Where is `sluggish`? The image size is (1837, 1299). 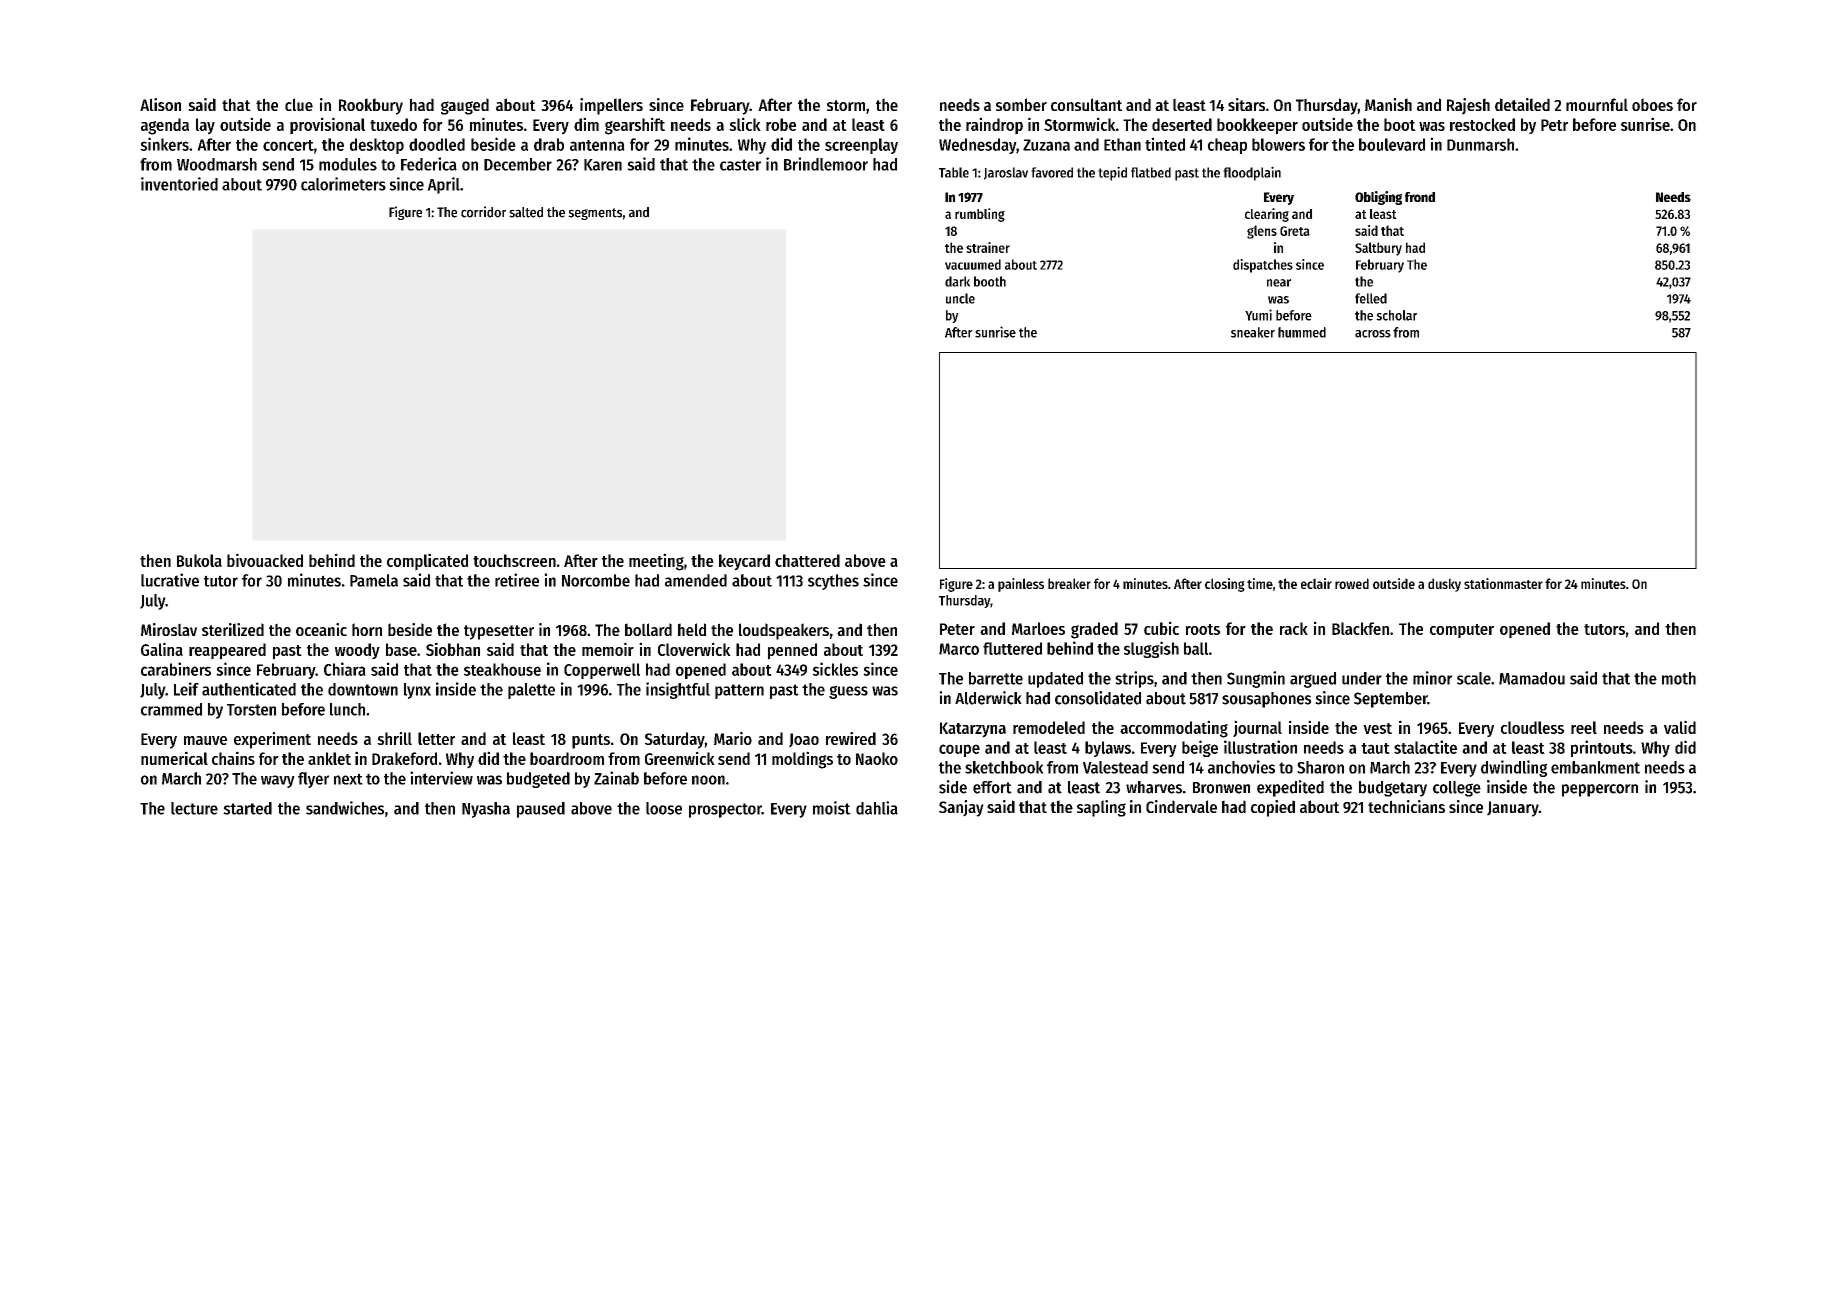
sluggish is located at coordinates (1151, 649).
